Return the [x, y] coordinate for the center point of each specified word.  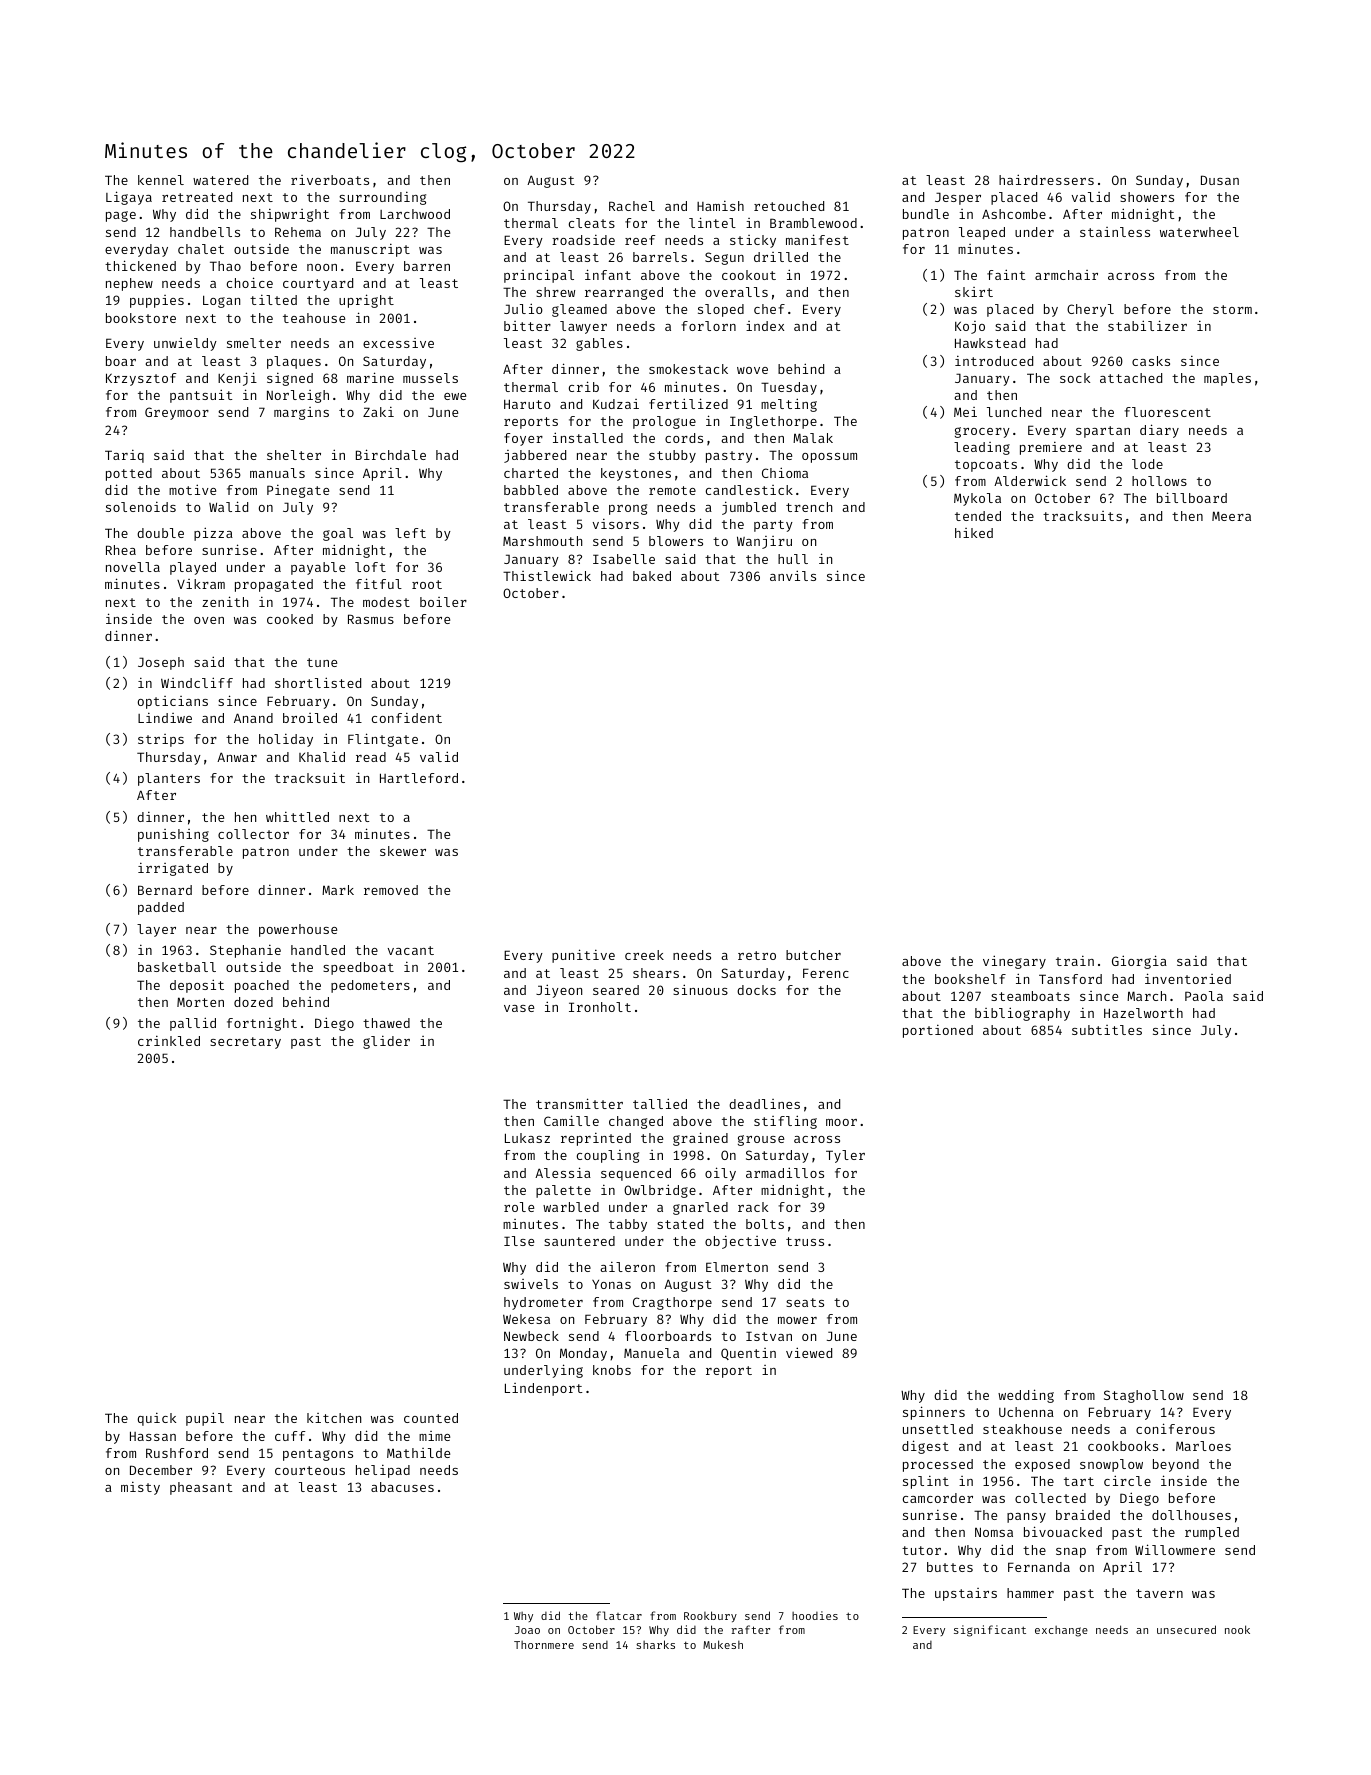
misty [140, 1488]
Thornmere [544, 1645]
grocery [982, 432]
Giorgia [1139, 962]
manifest [817, 239]
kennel [161, 180]
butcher [813, 955]
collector [253, 834]
